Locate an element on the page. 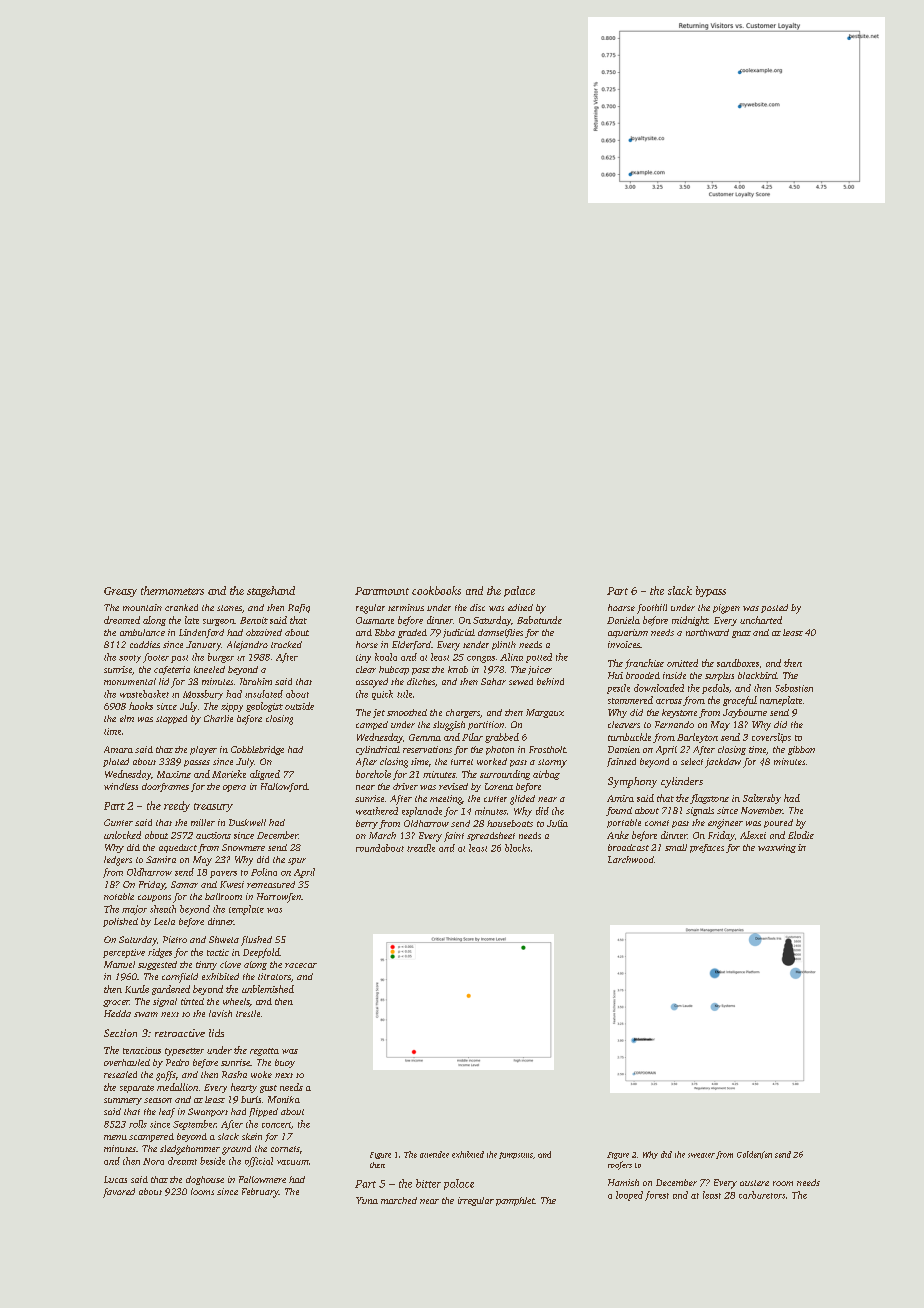 Image resolution: width=924 pixels, height=1308 pixels. bypass is located at coordinates (711, 591).
